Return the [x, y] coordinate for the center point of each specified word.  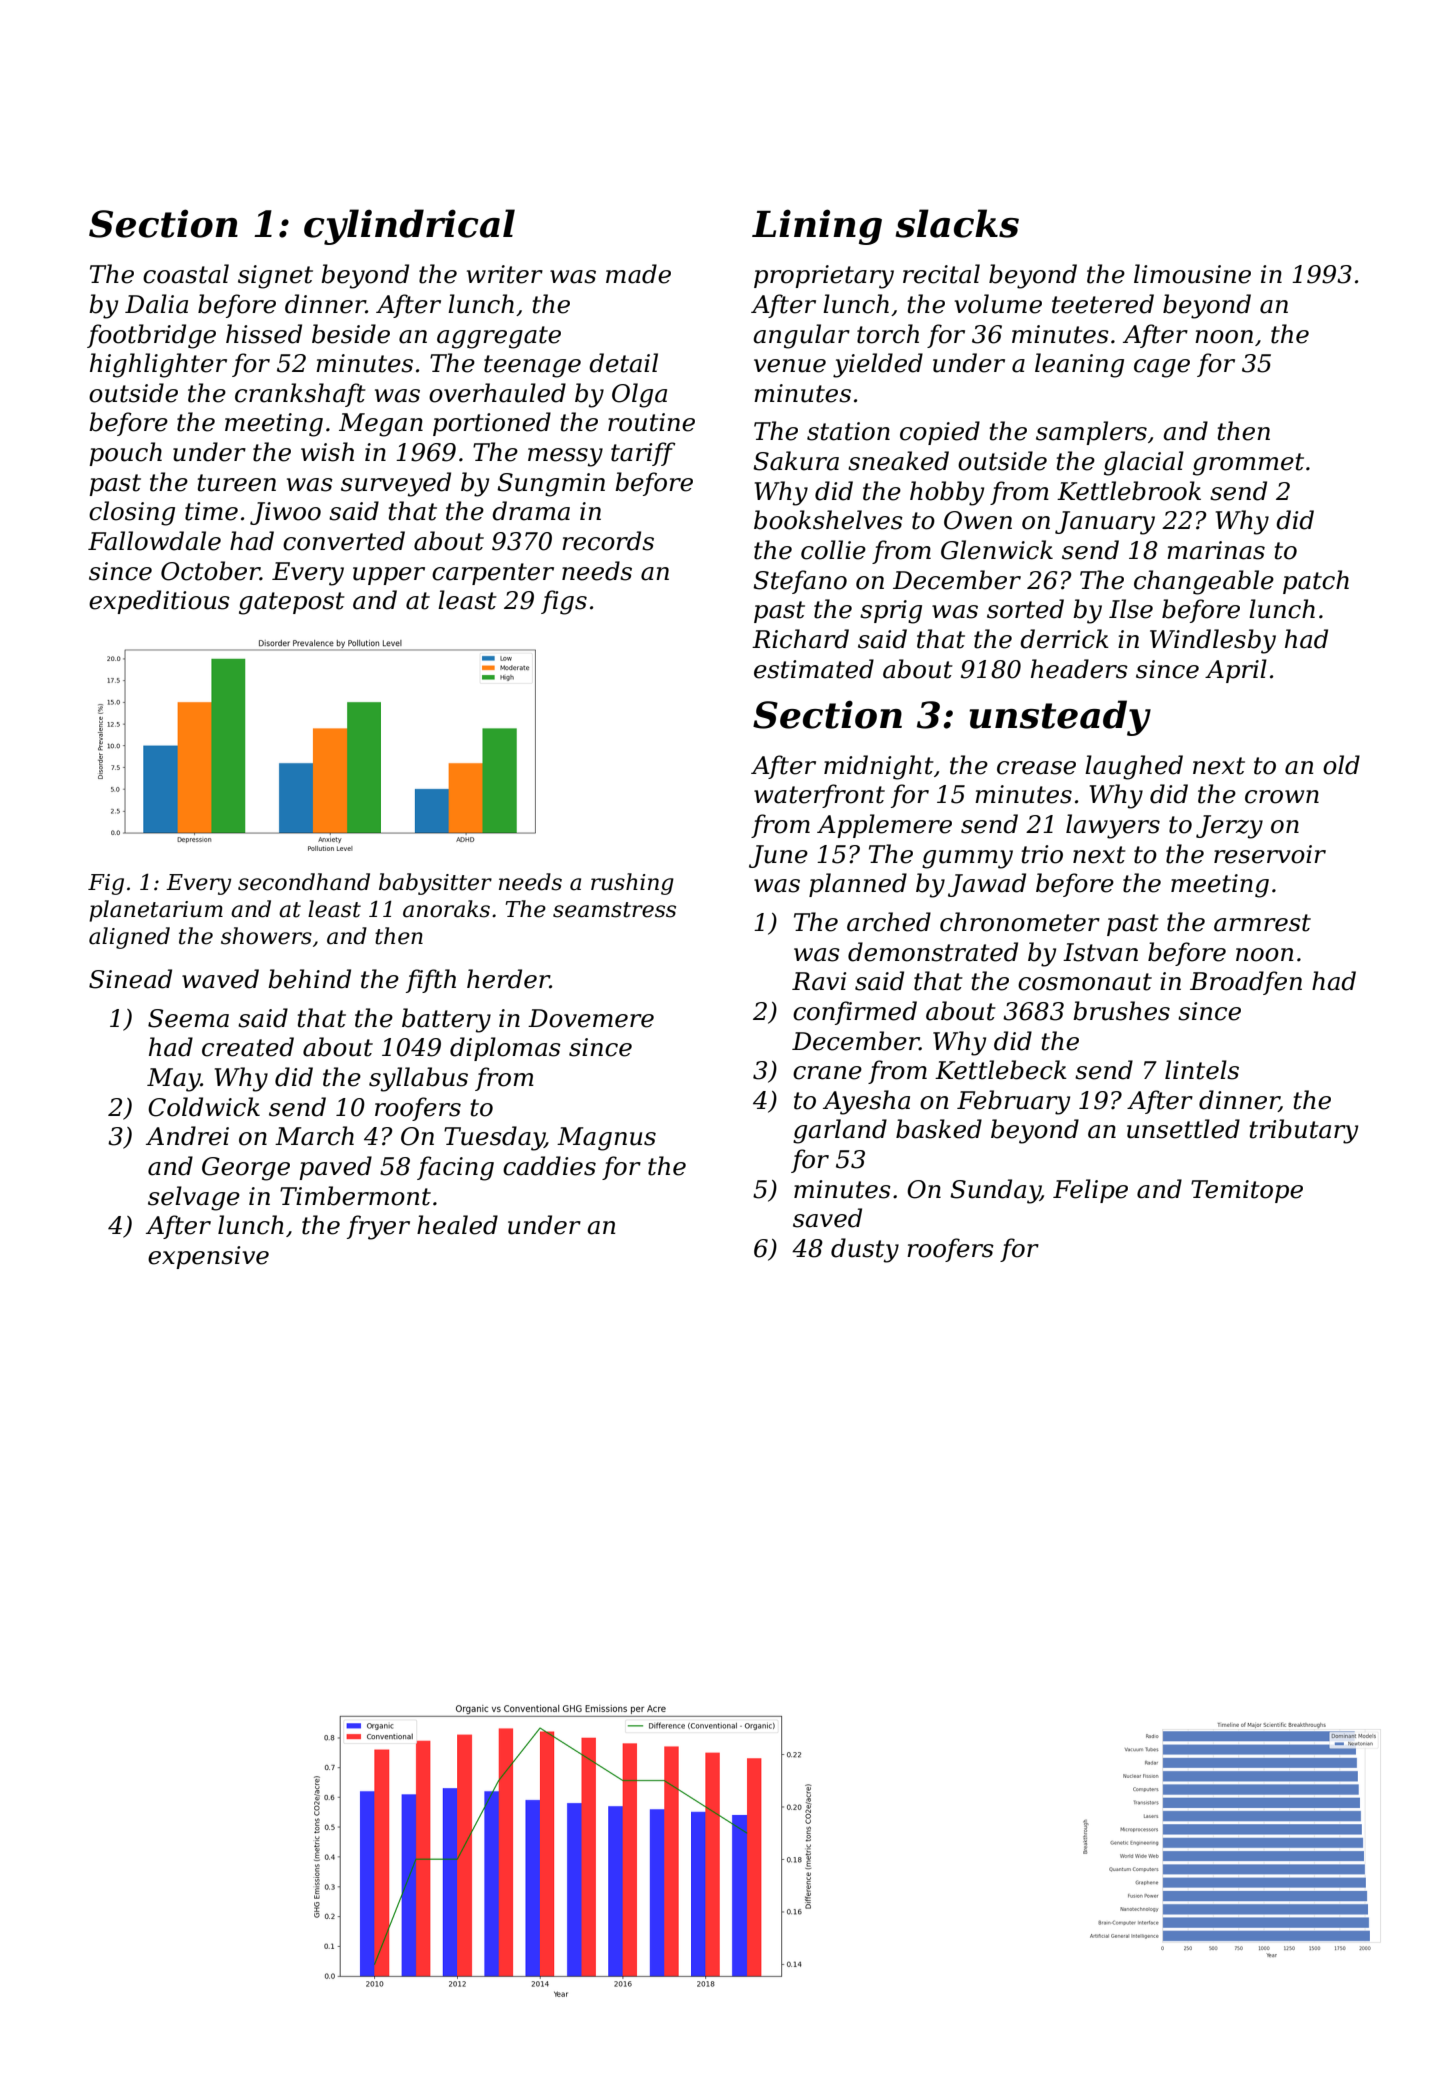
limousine [1192, 274]
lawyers [1113, 826]
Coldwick [204, 1107]
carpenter [493, 574]
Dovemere [591, 1018]
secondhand [304, 882]
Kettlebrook [1129, 491]
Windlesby [1213, 641]
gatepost [292, 603]
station [848, 431]
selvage [194, 1198]
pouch [125, 454]
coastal [186, 274]
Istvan [1100, 952]
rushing [632, 884]
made [638, 274]
